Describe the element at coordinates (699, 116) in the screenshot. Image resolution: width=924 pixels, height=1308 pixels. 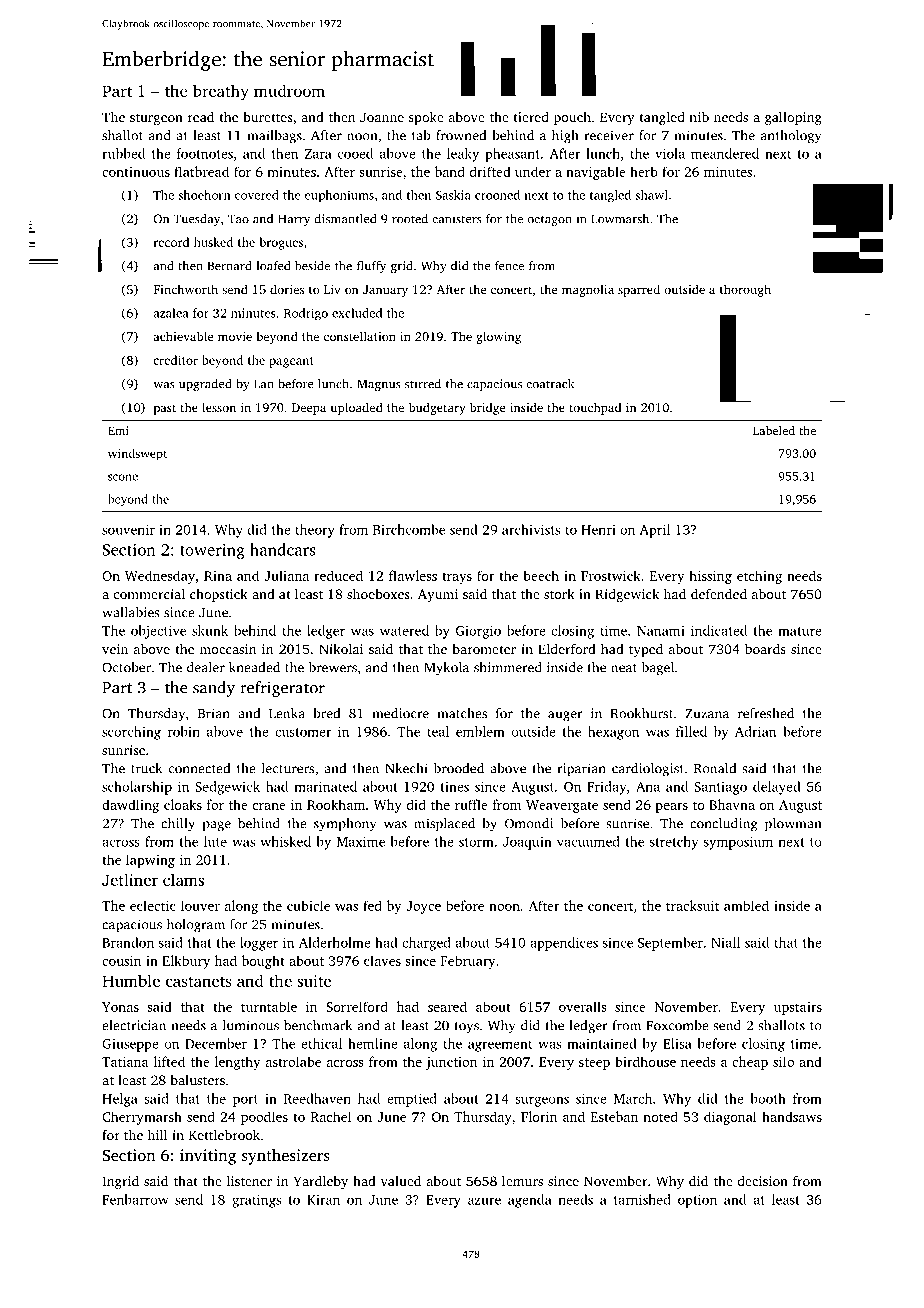
I see `nib` at that location.
